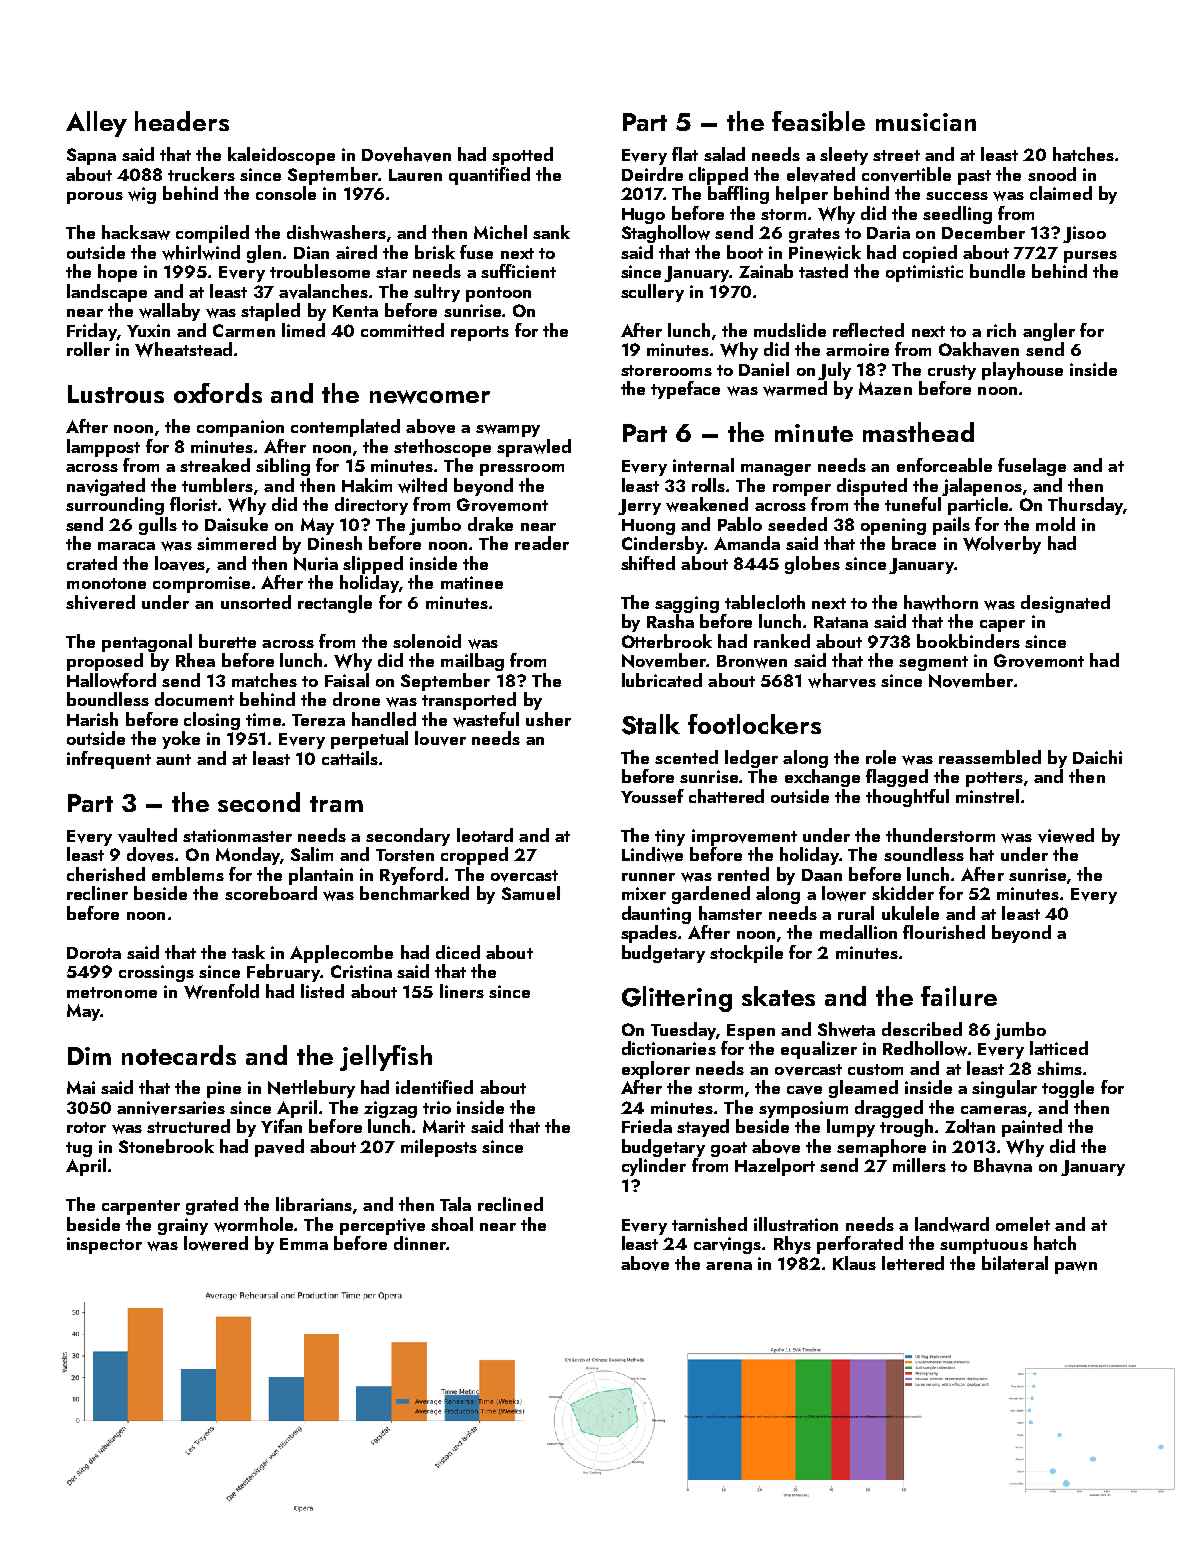 The height and width of the screenshot is (1546, 1194). I want to click on roller, so click(88, 349).
